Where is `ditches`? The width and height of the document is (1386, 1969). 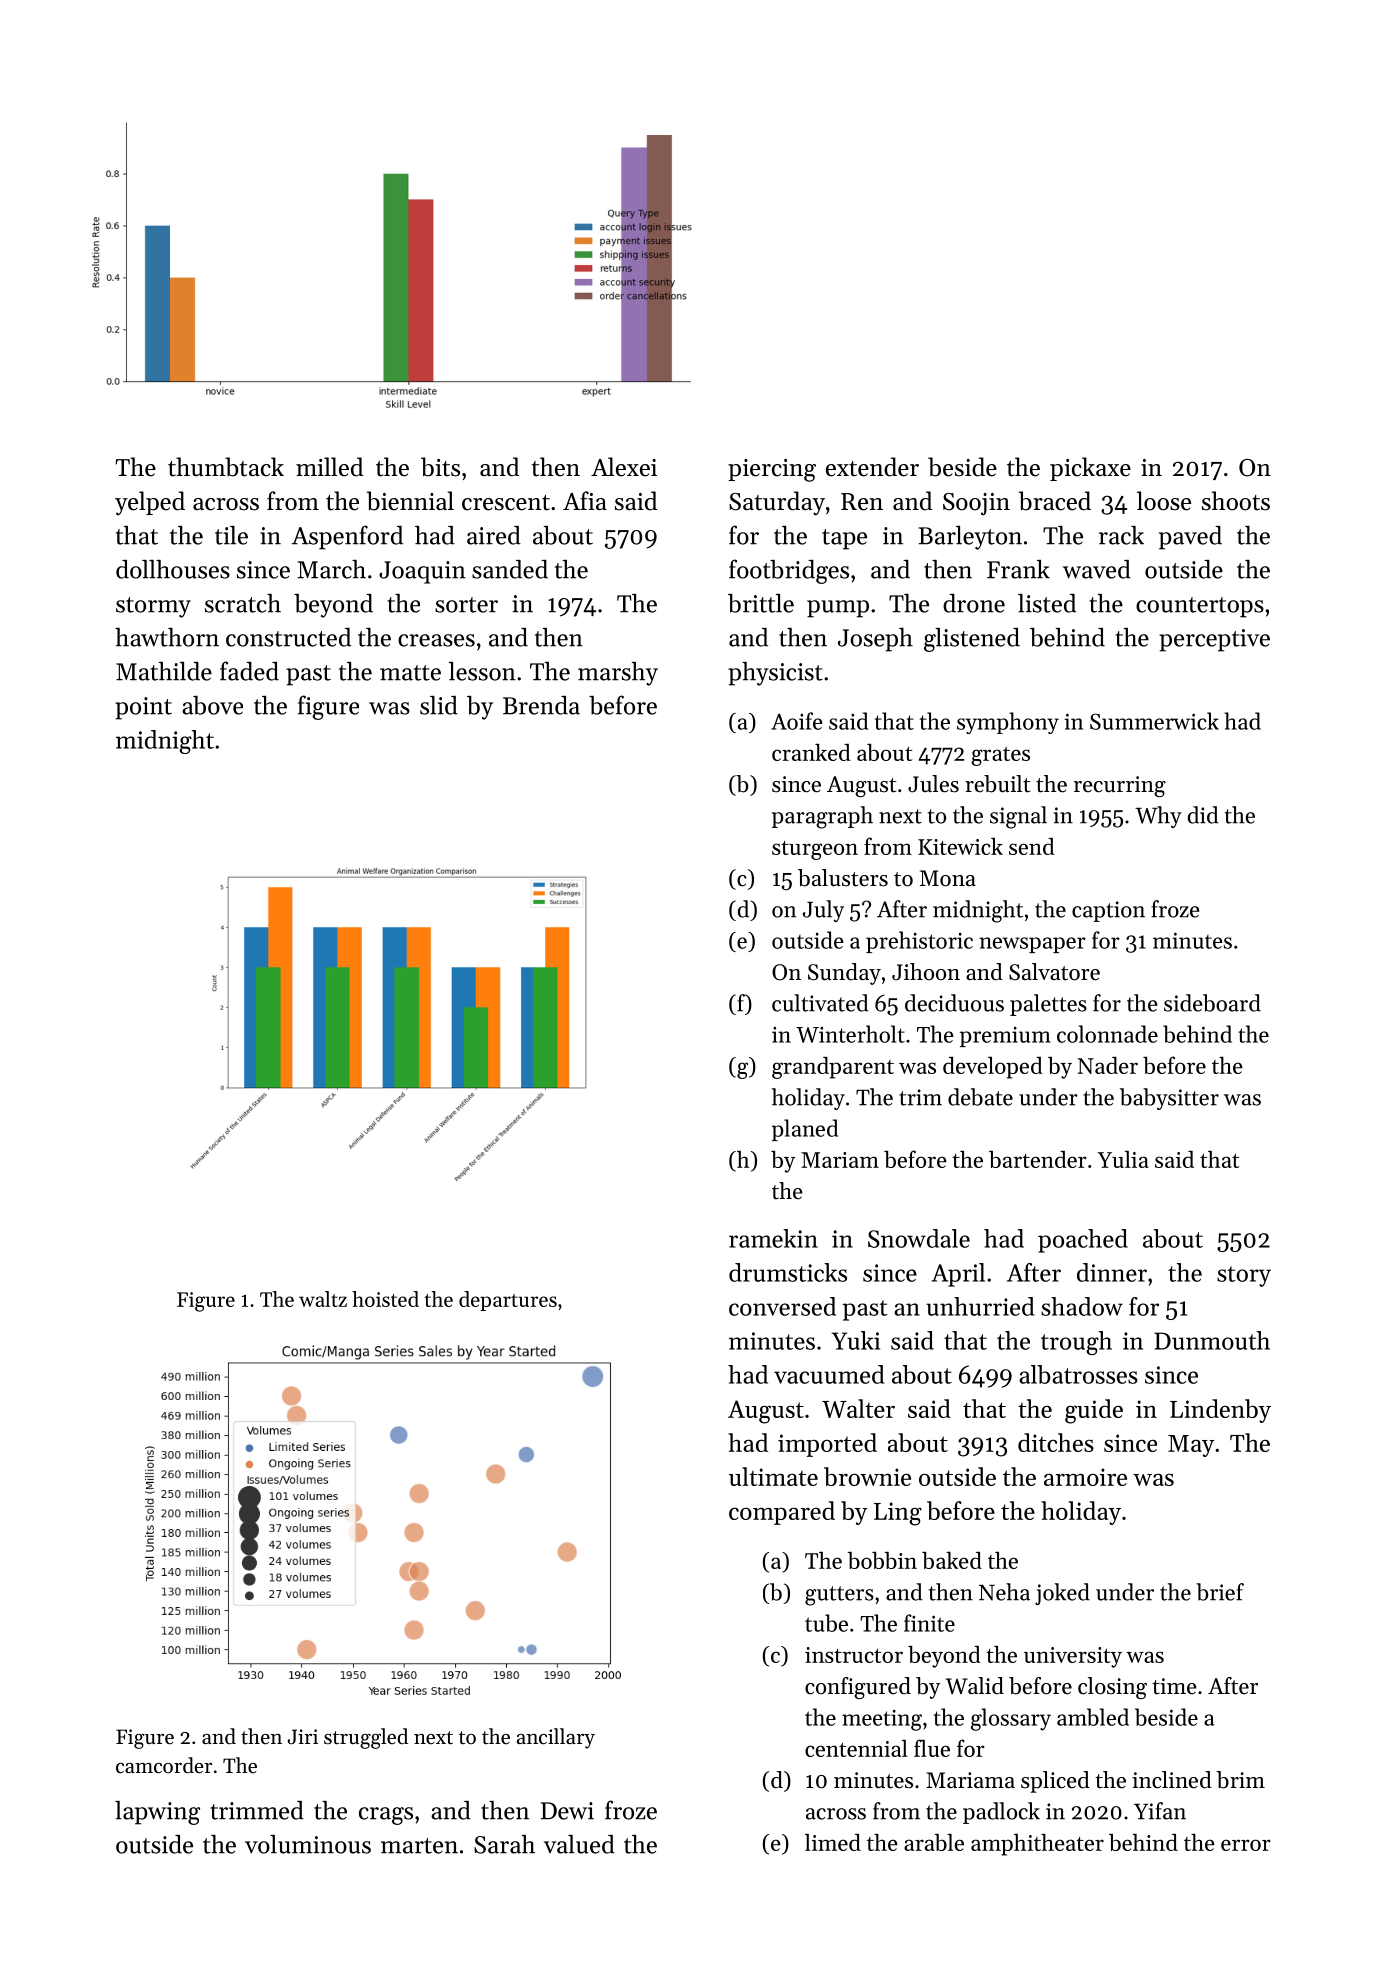 ditches is located at coordinates (1056, 1442).
